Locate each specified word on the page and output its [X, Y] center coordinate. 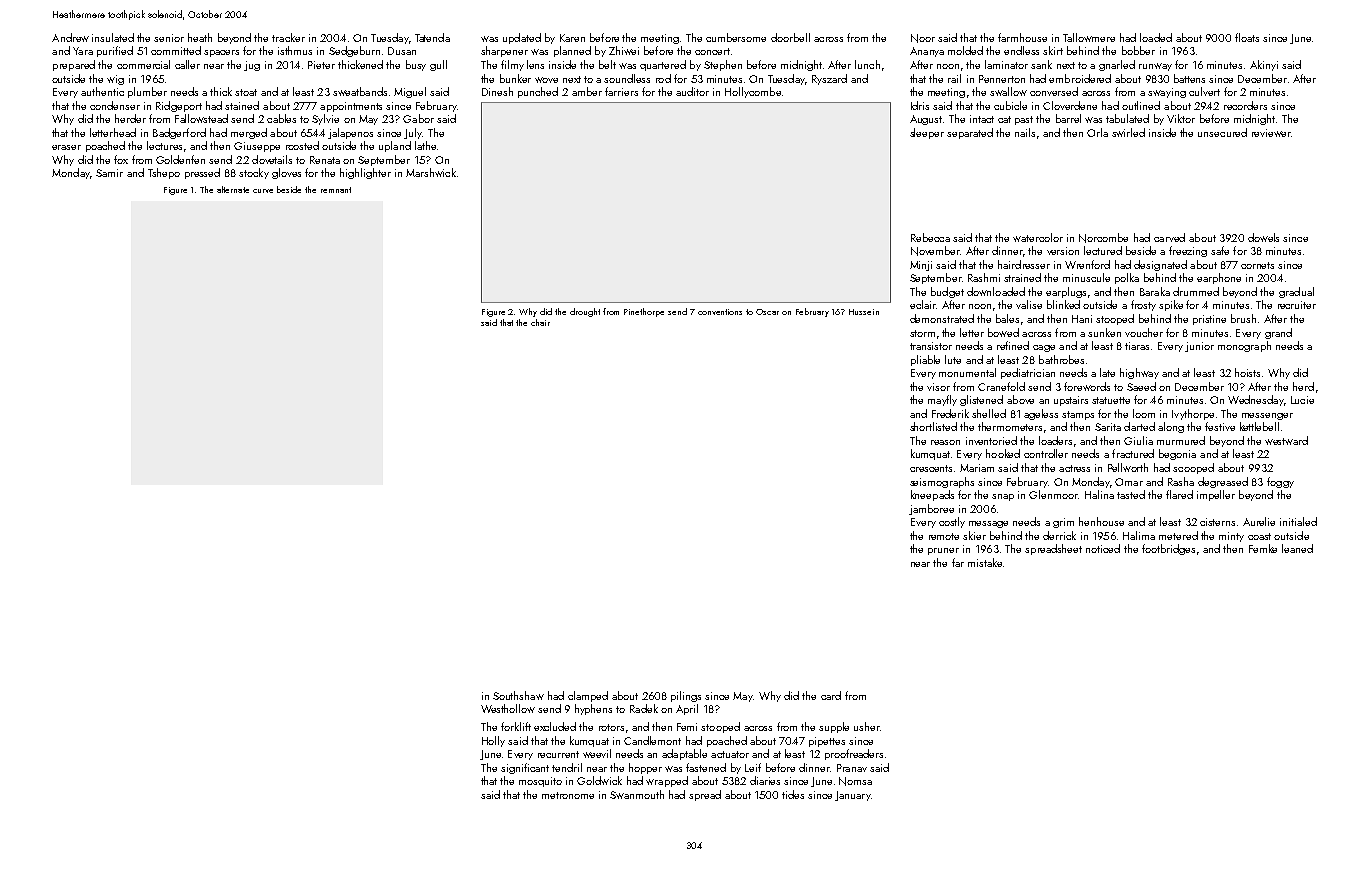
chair [540, 322]
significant [525, 768]
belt [607, 64]
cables [281, 118]
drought [585, 312]
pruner [943, 551]
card [831, 695]
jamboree [931, 509]
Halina [1099, 494]
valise [1029, 304]
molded [965, 50]
